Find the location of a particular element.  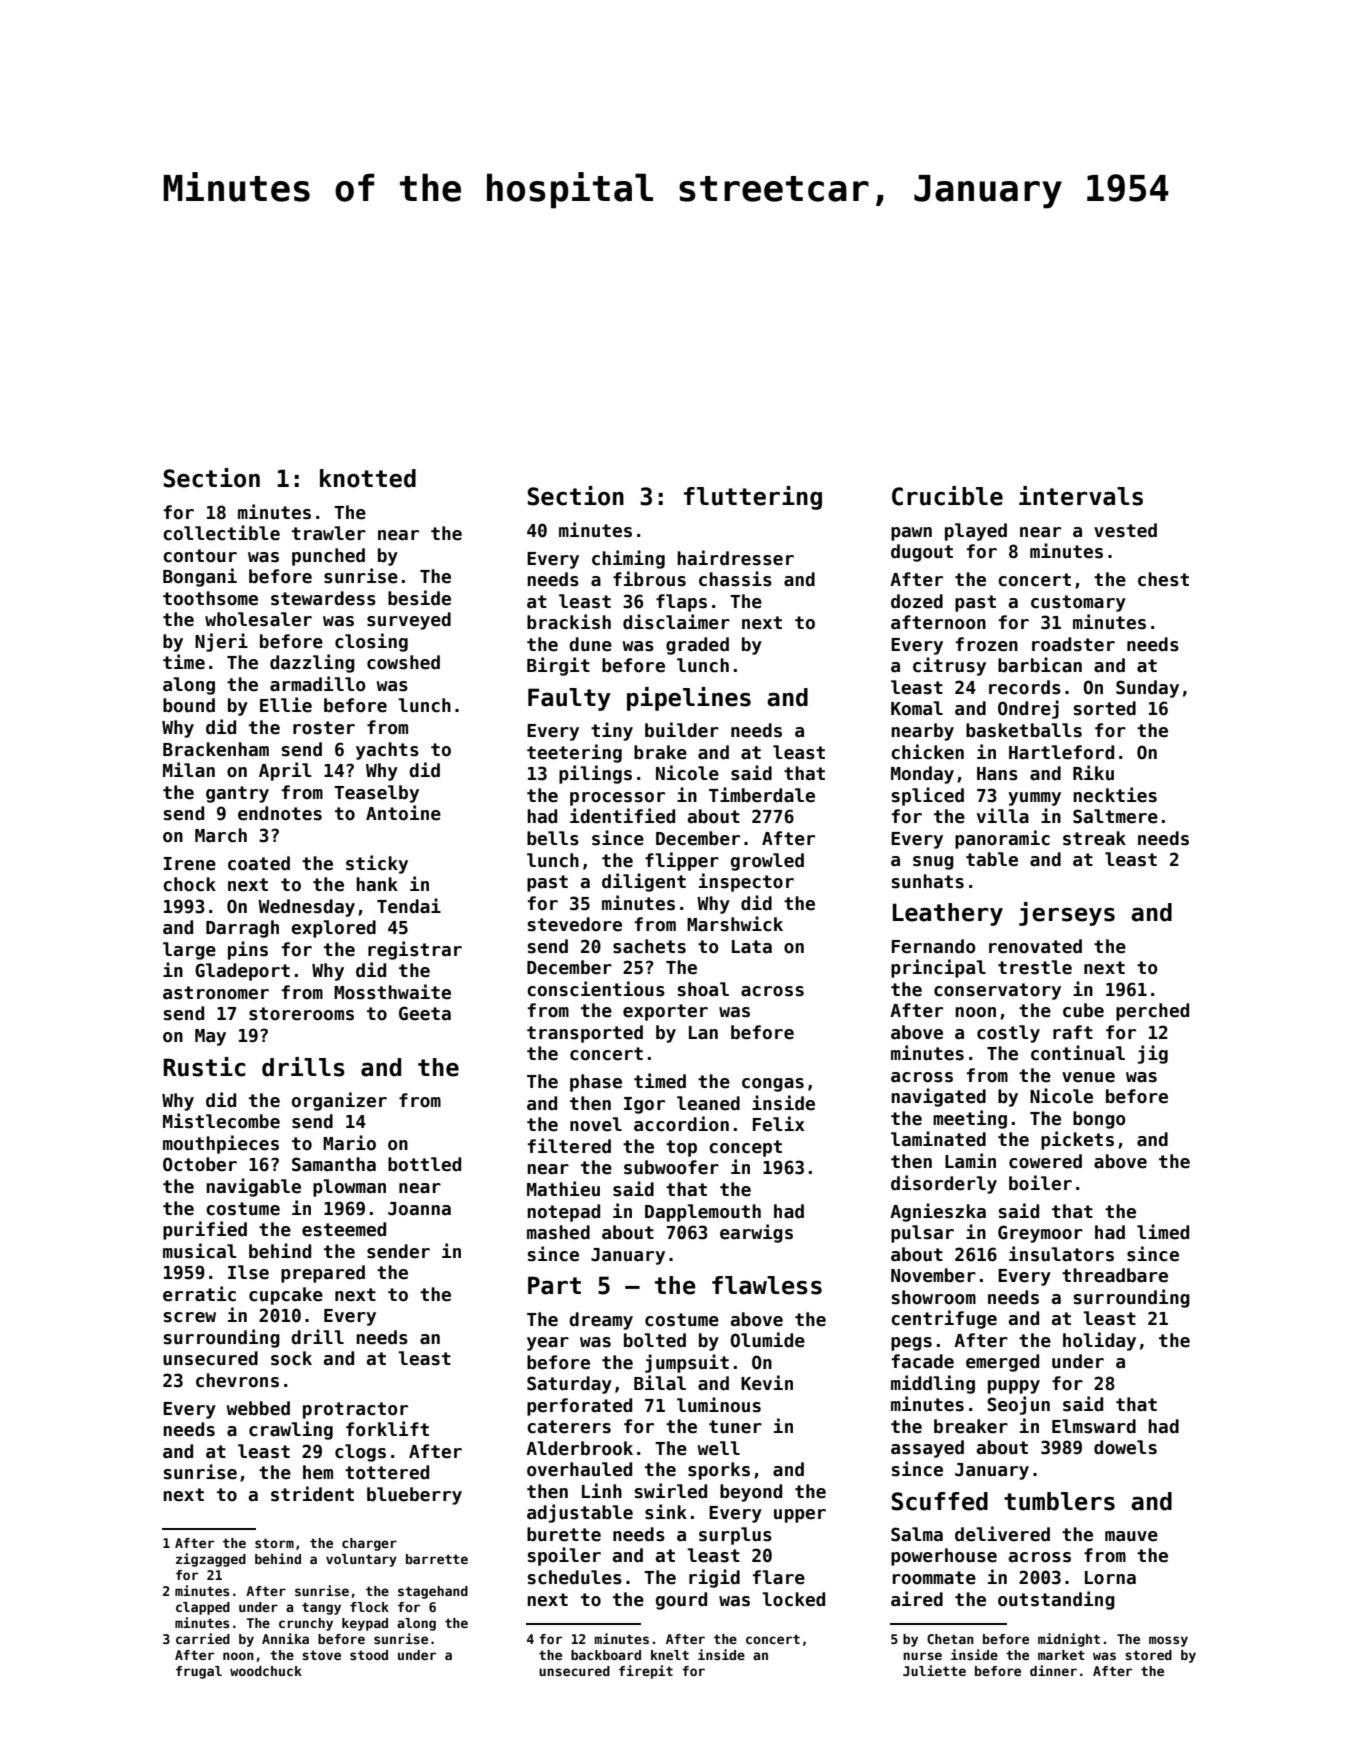

disclaimer is located at coordinates (676, 622).
